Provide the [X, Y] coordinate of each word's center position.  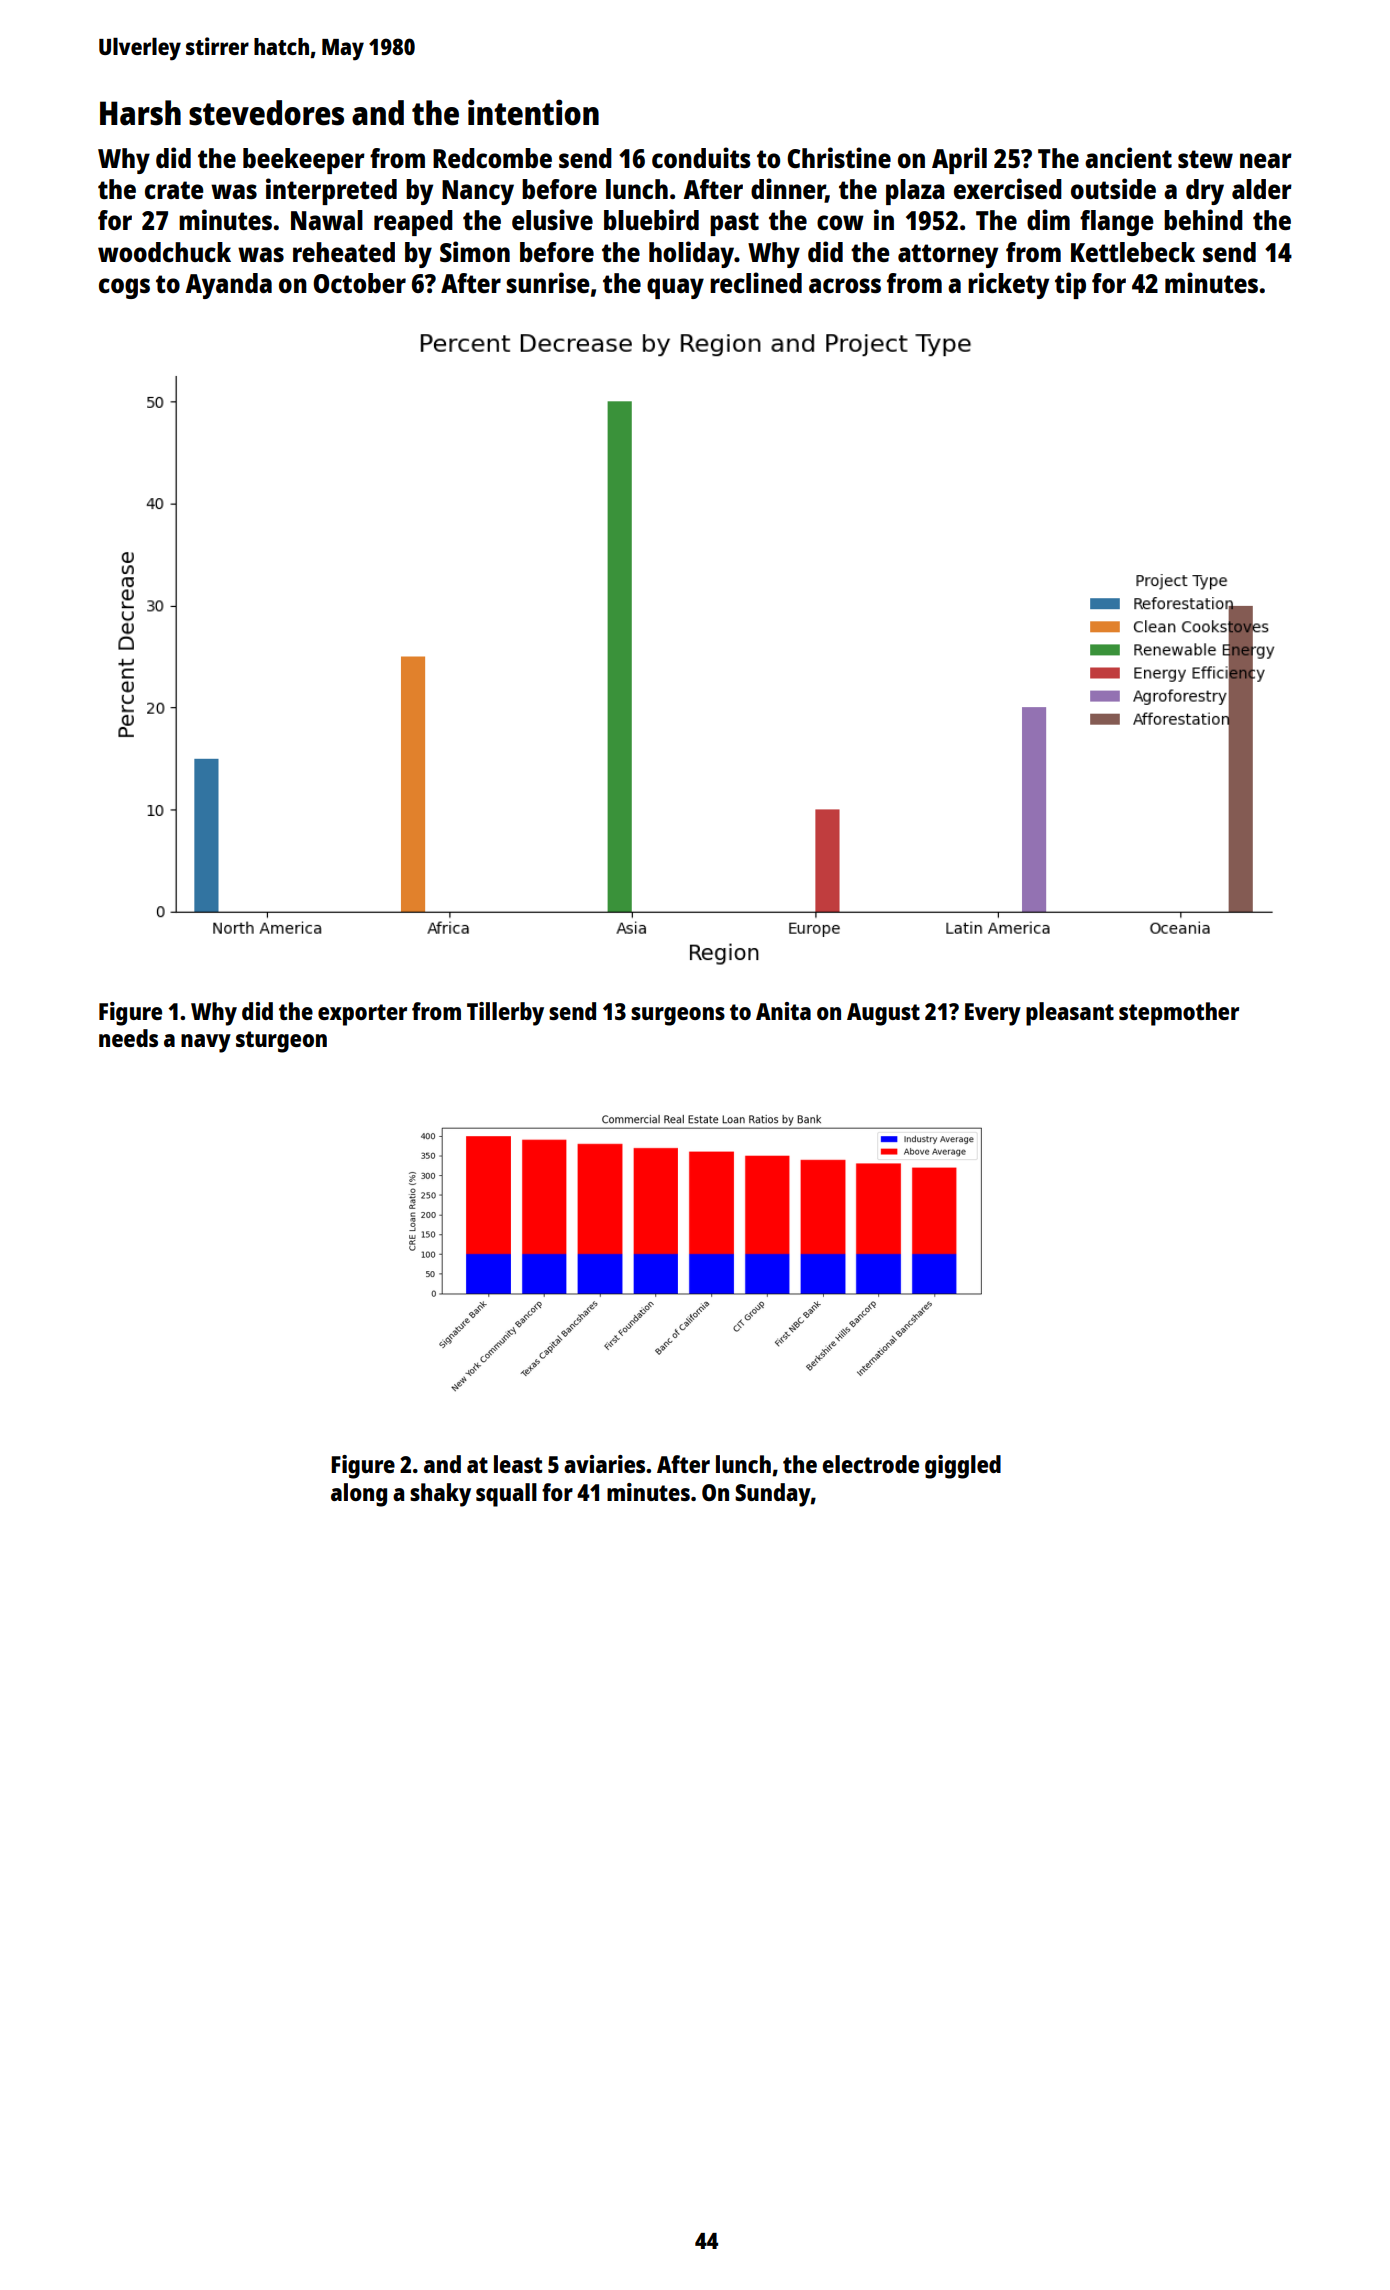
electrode [870, 1464]
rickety [1008, 285]
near [1266, 160]
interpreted [331, 191]
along [359, 1495]
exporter [362, 1015]
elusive [552, 219]
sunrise [548, 282]
